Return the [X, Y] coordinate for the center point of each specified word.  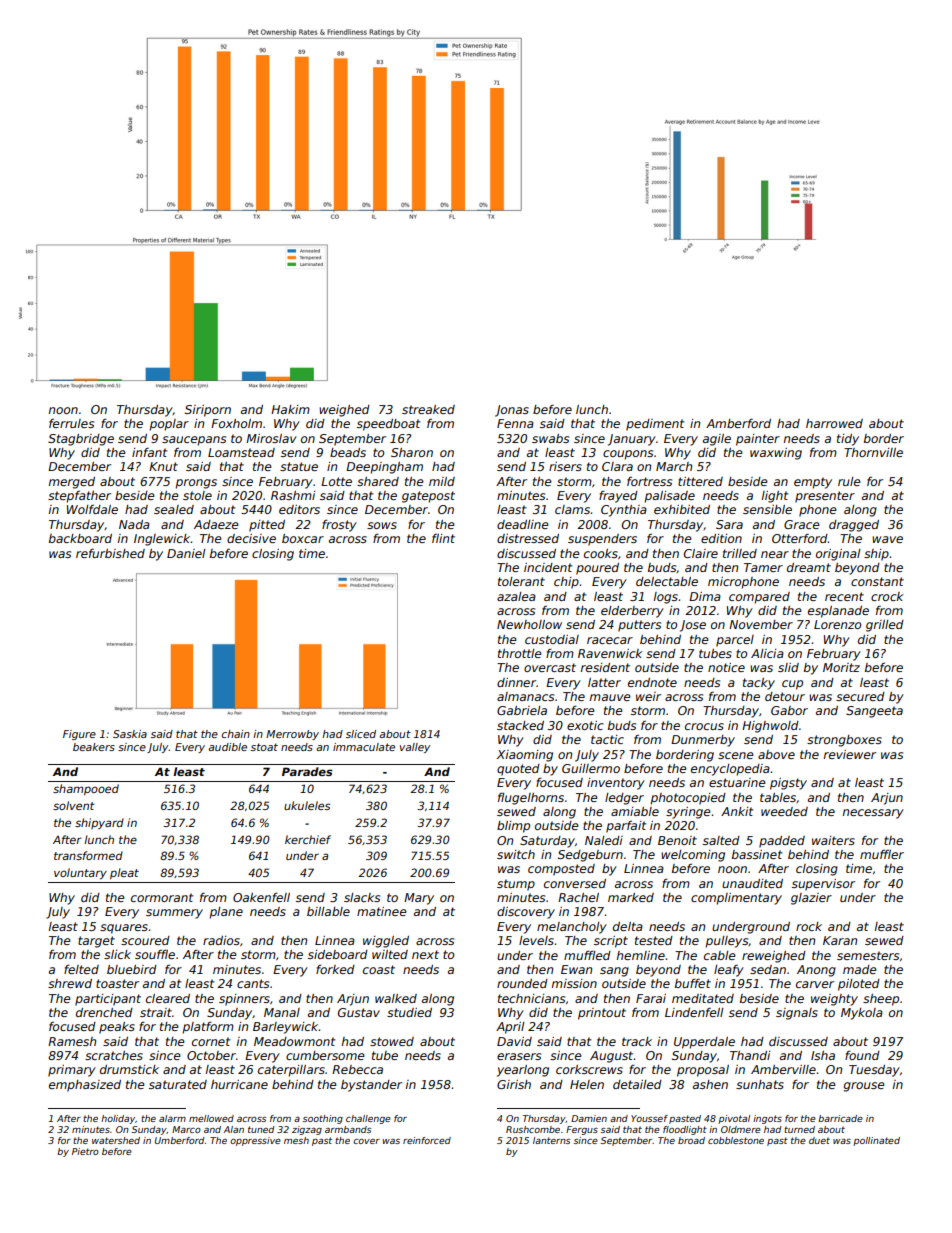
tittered [700, 481]
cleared [168, 998]
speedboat [389, 425]
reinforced [427, 1140]
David [514, 1041]
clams [573, 509]
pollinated [876, 1141]
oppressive [255, 1141]
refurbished [110, 553]
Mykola [862, 1014]
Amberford [738, 423]
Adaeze [216, 524]
